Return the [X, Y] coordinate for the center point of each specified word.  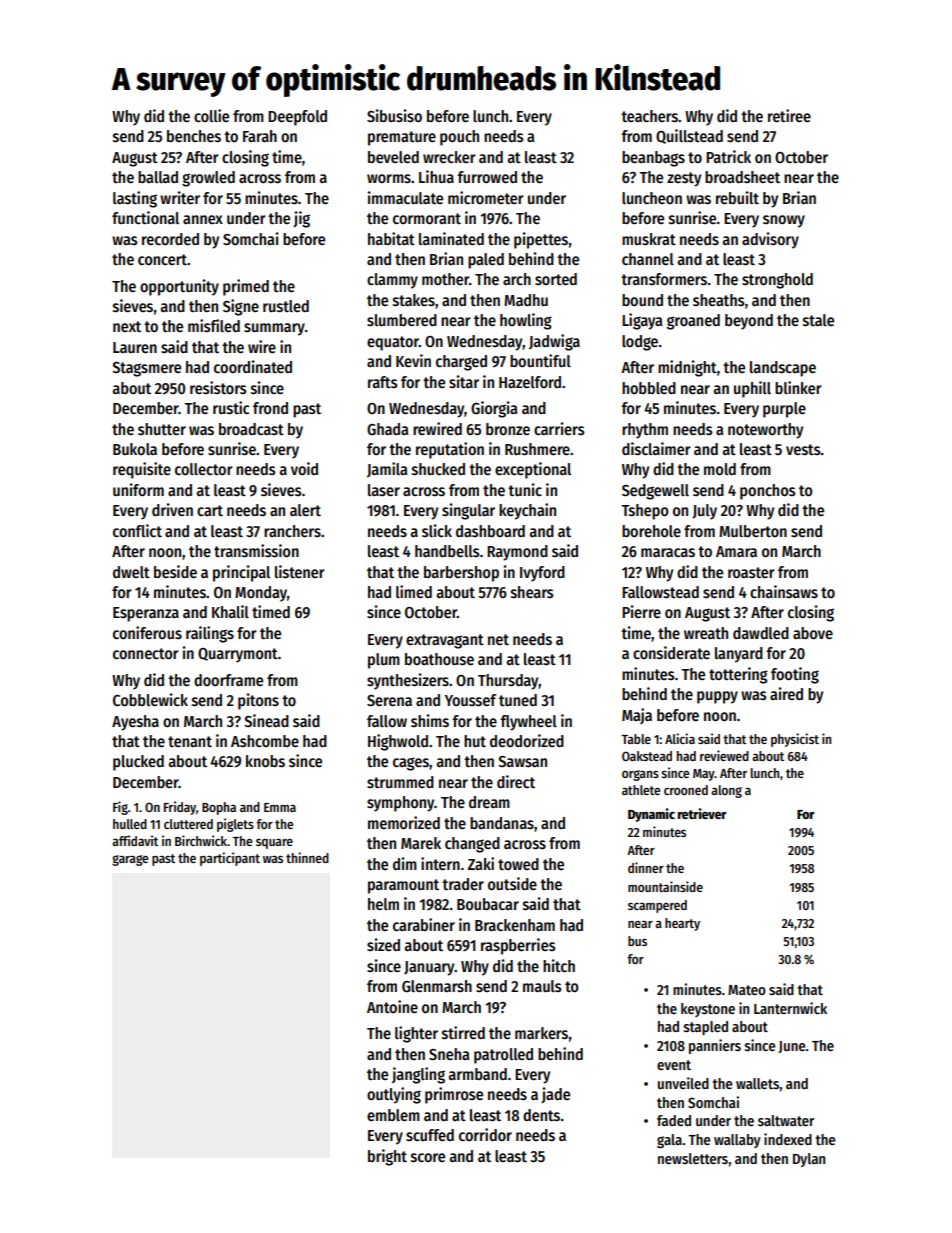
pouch [459, 138]
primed [246, 287]
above [813, 633]
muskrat [649, 239]
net [498, 639]
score [428, 1158]
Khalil [230, 611]
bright [387, 1157]
